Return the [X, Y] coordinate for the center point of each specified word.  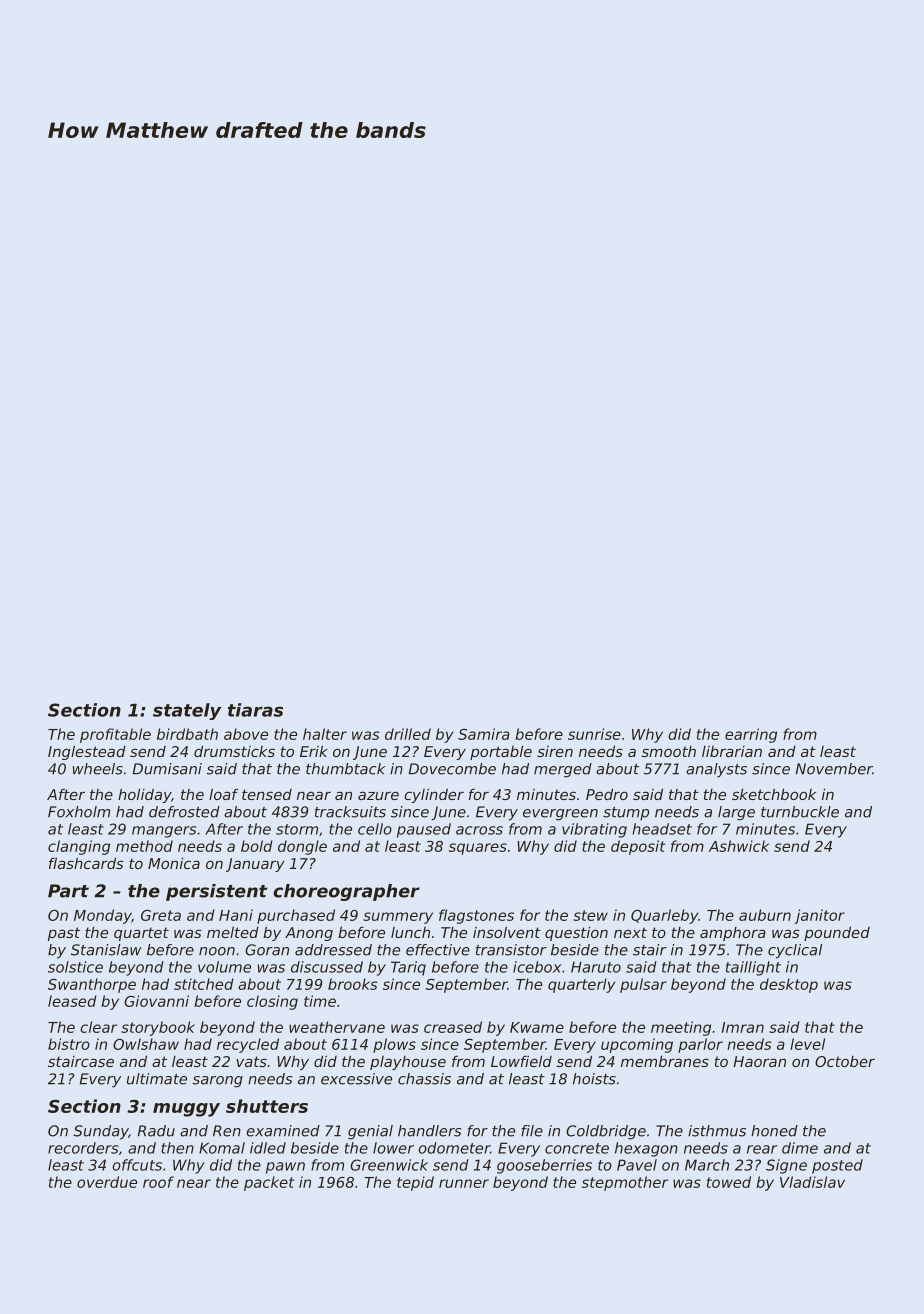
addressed [333, 950]
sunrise [594, 734]
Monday [103, 916]
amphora [733, 934]
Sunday [101, 1132]
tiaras [255, 710]
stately [187, 711]
